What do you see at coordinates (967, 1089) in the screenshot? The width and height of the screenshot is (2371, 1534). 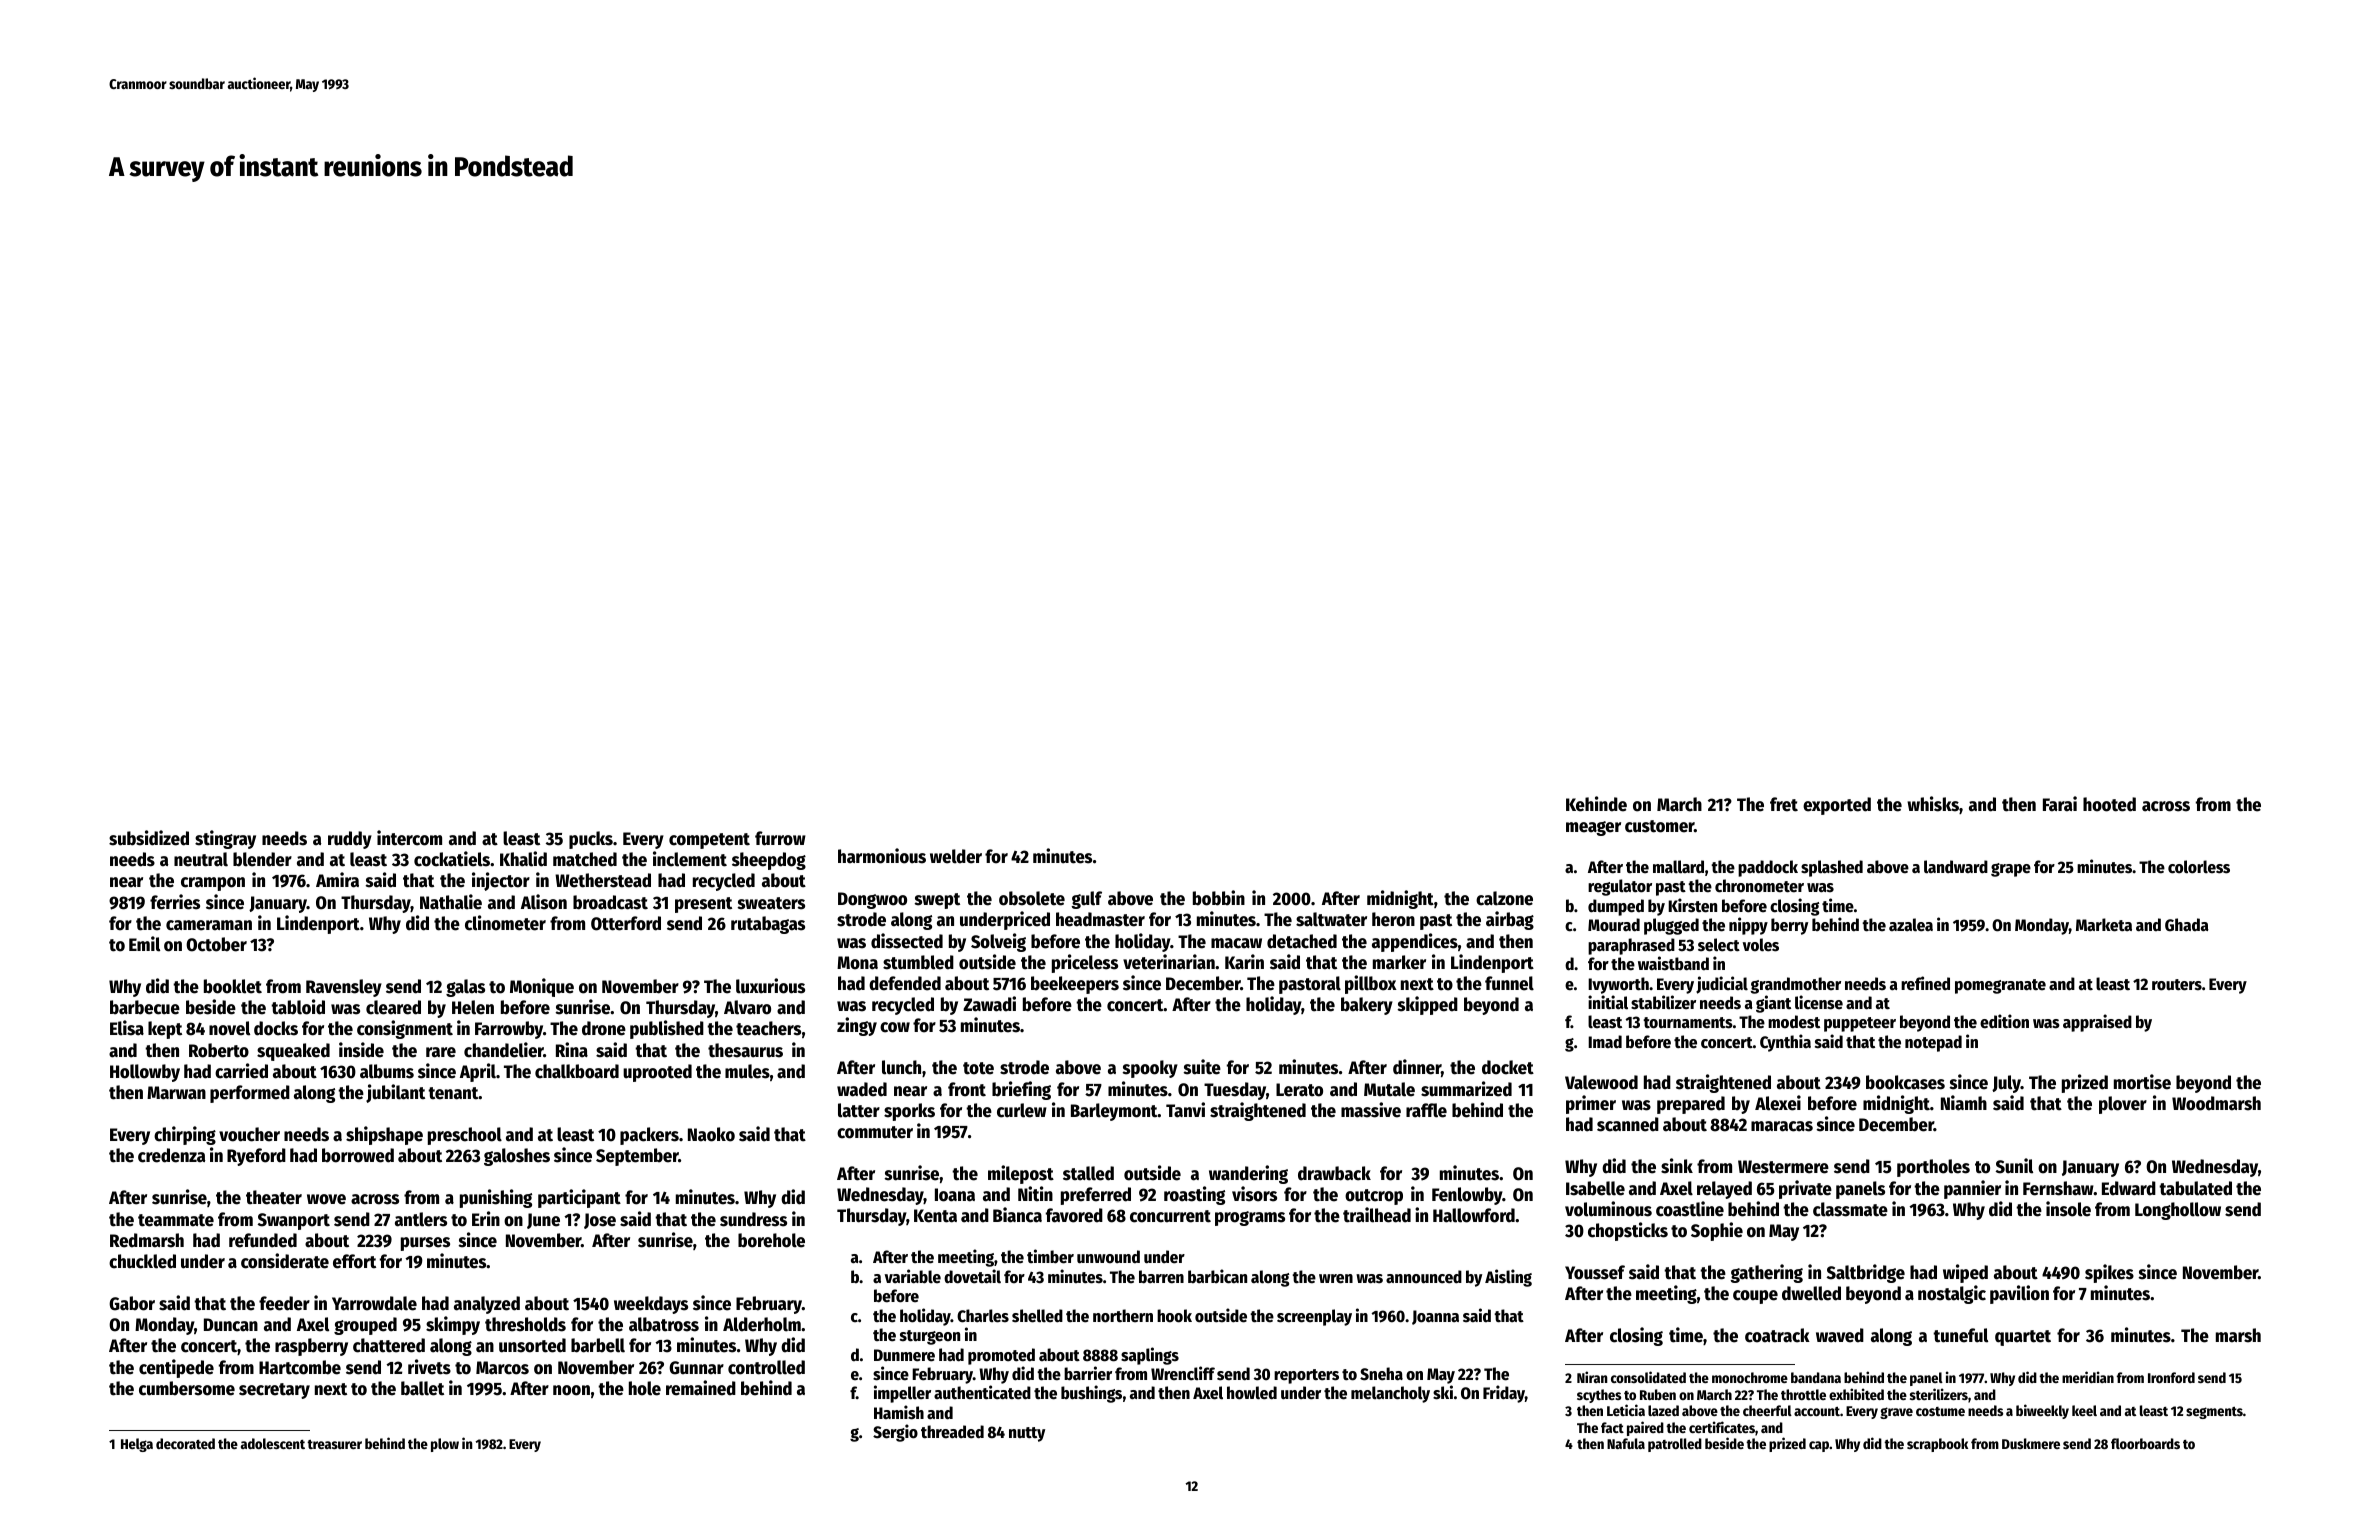 I see `front` at bounding box center [967, 1089].
